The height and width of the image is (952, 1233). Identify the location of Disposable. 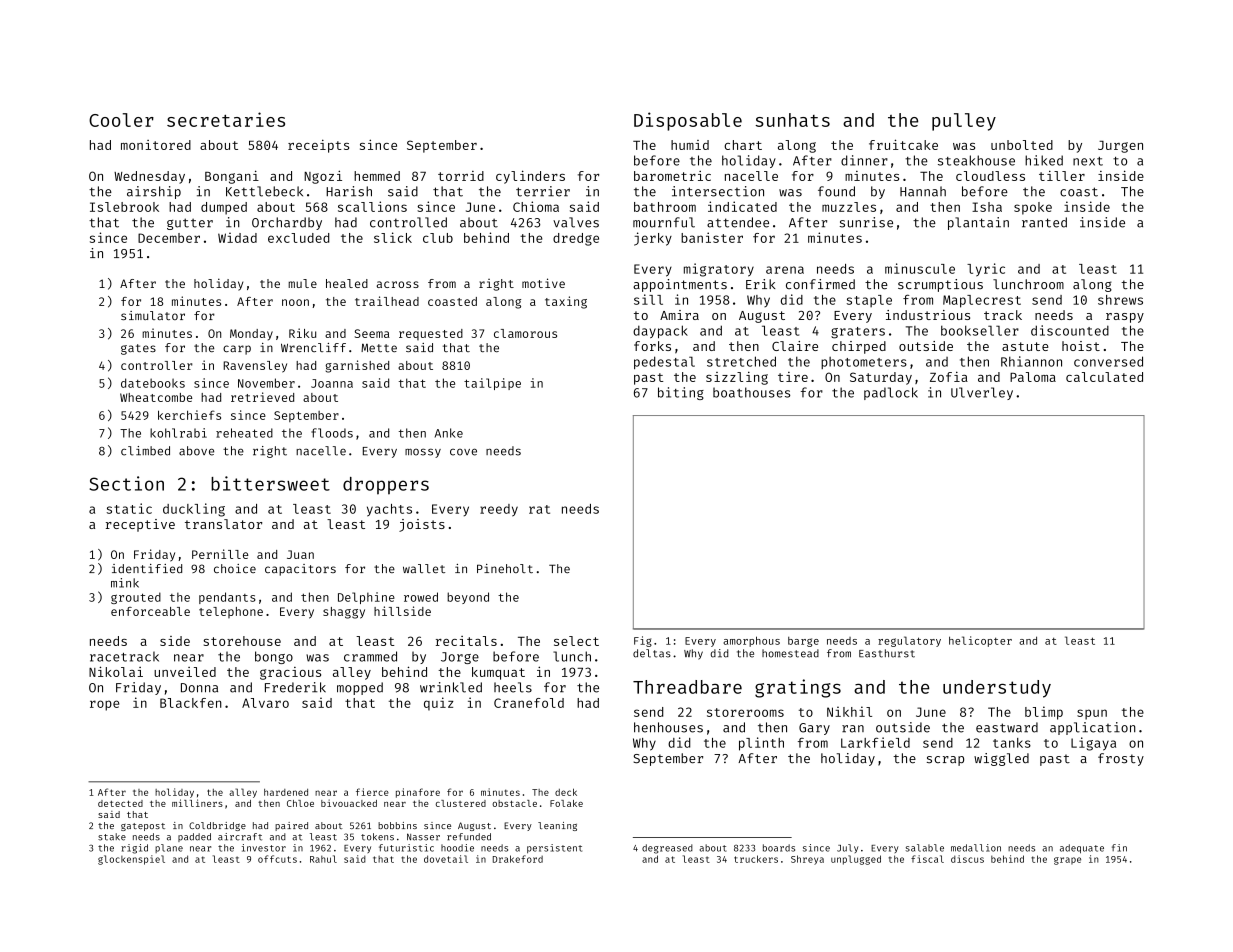
(688, 121).
